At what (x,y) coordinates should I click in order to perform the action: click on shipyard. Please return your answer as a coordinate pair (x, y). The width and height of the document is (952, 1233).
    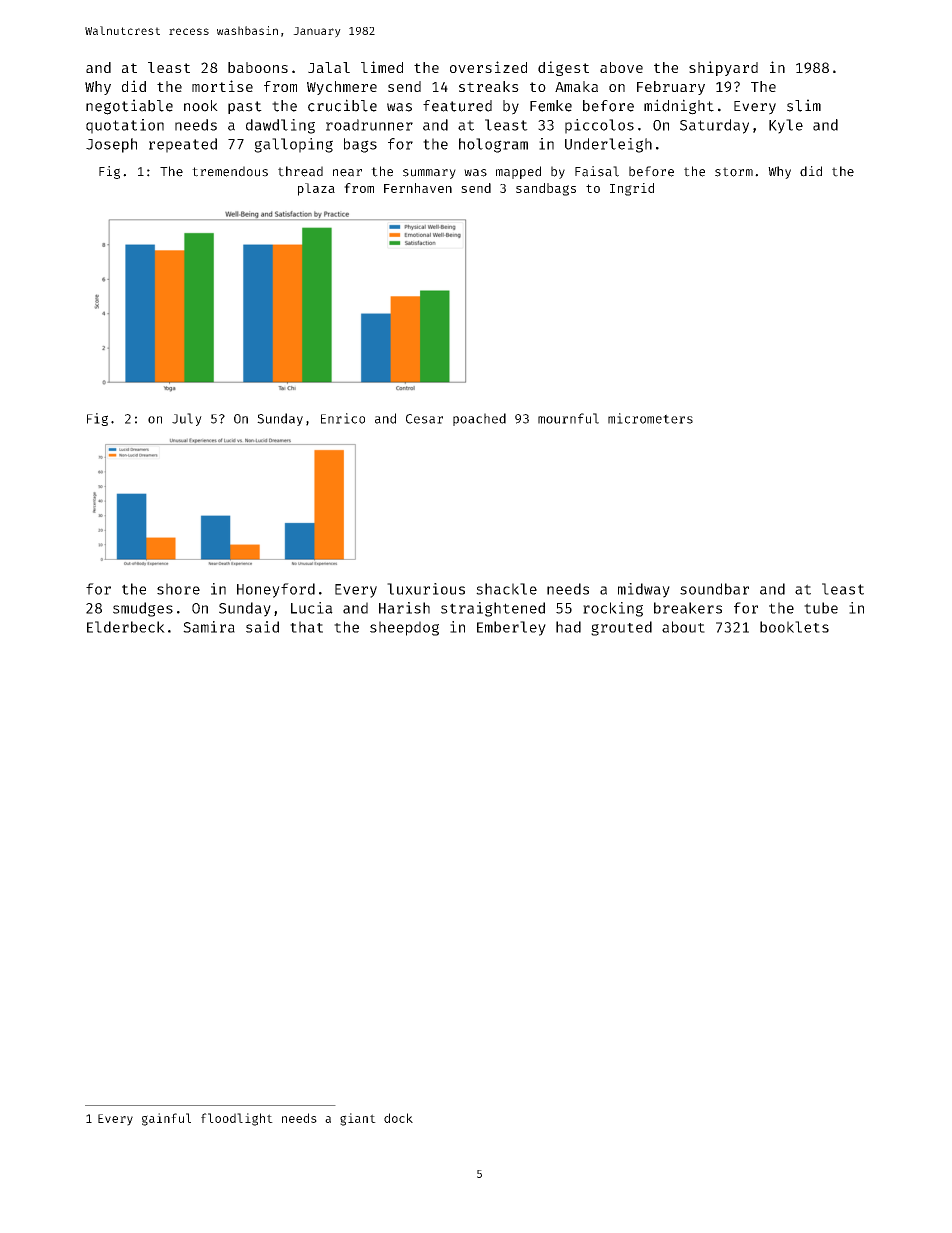
    Looking at the image, I should click on (723, 68).
